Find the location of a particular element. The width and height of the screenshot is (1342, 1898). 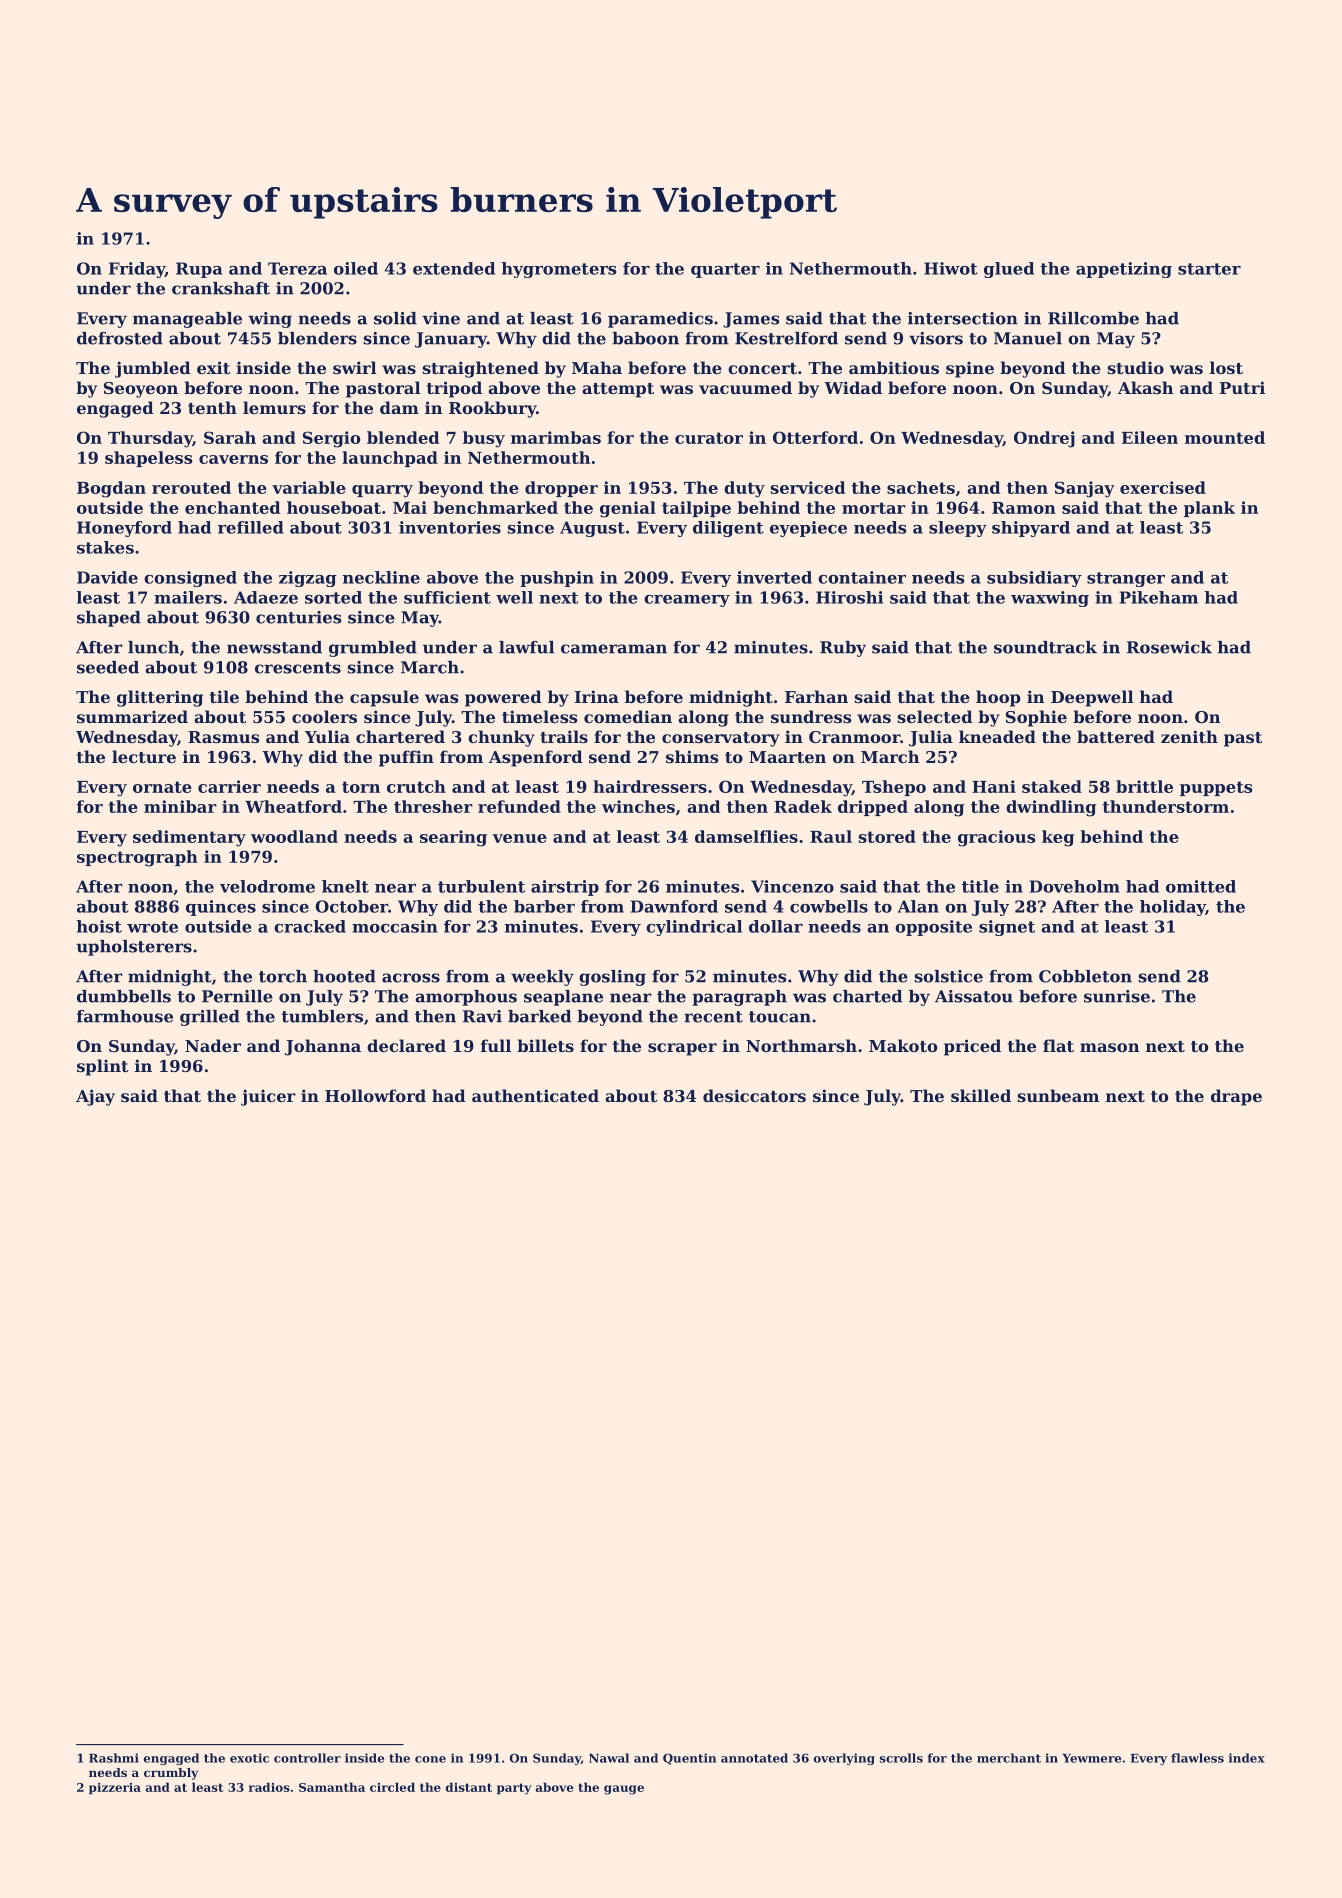

spectrograph is located at coordinates (137, 858).
